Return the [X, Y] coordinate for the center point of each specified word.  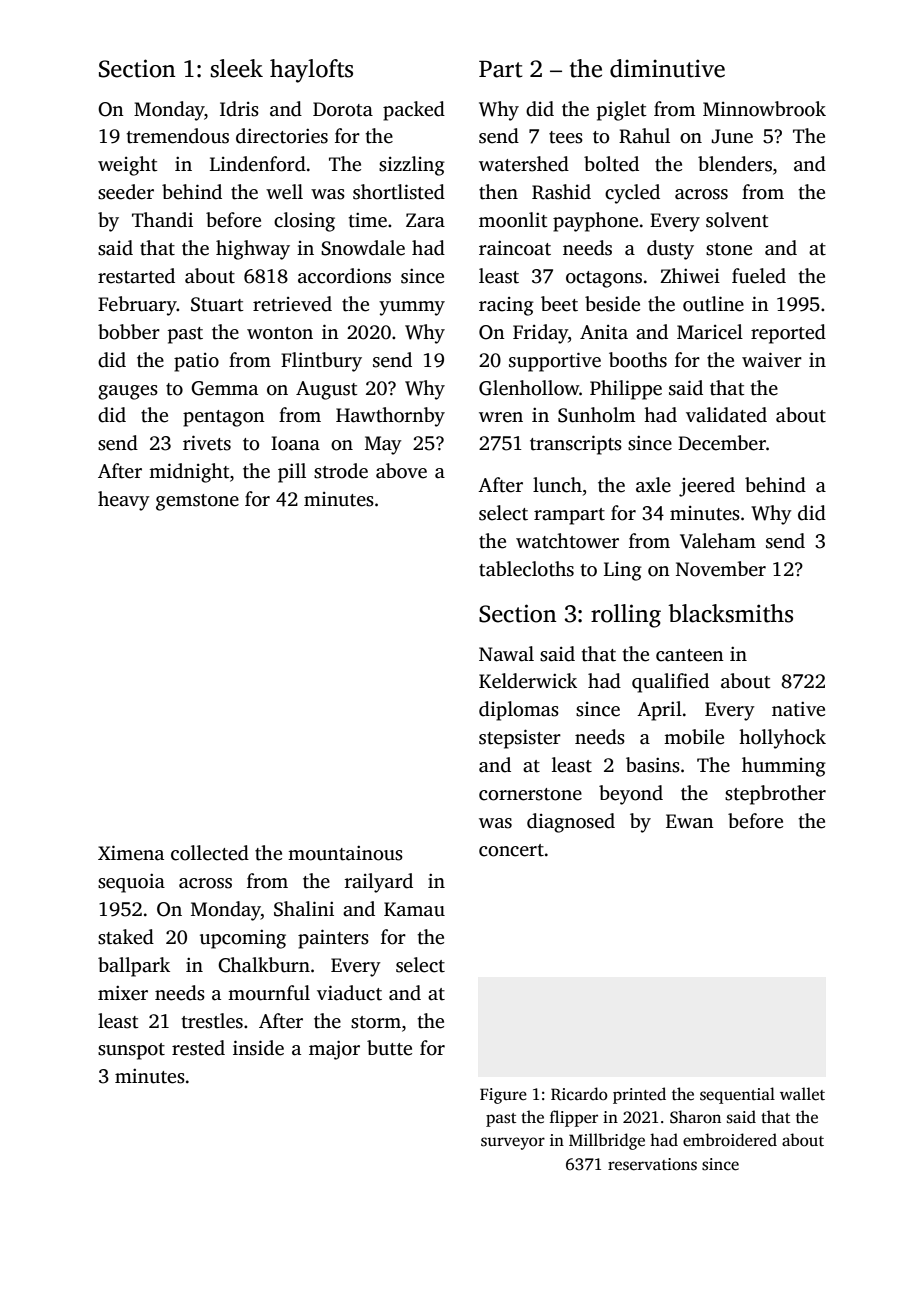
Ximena [131, 853]
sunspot [131, 1051]
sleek [236, 68]
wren [501, 417]
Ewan [690, 821]
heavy [124, 501]
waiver [772, 360]
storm [376, 1022]
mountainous [345, 853]
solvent [737, 220]
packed [414, 111]
